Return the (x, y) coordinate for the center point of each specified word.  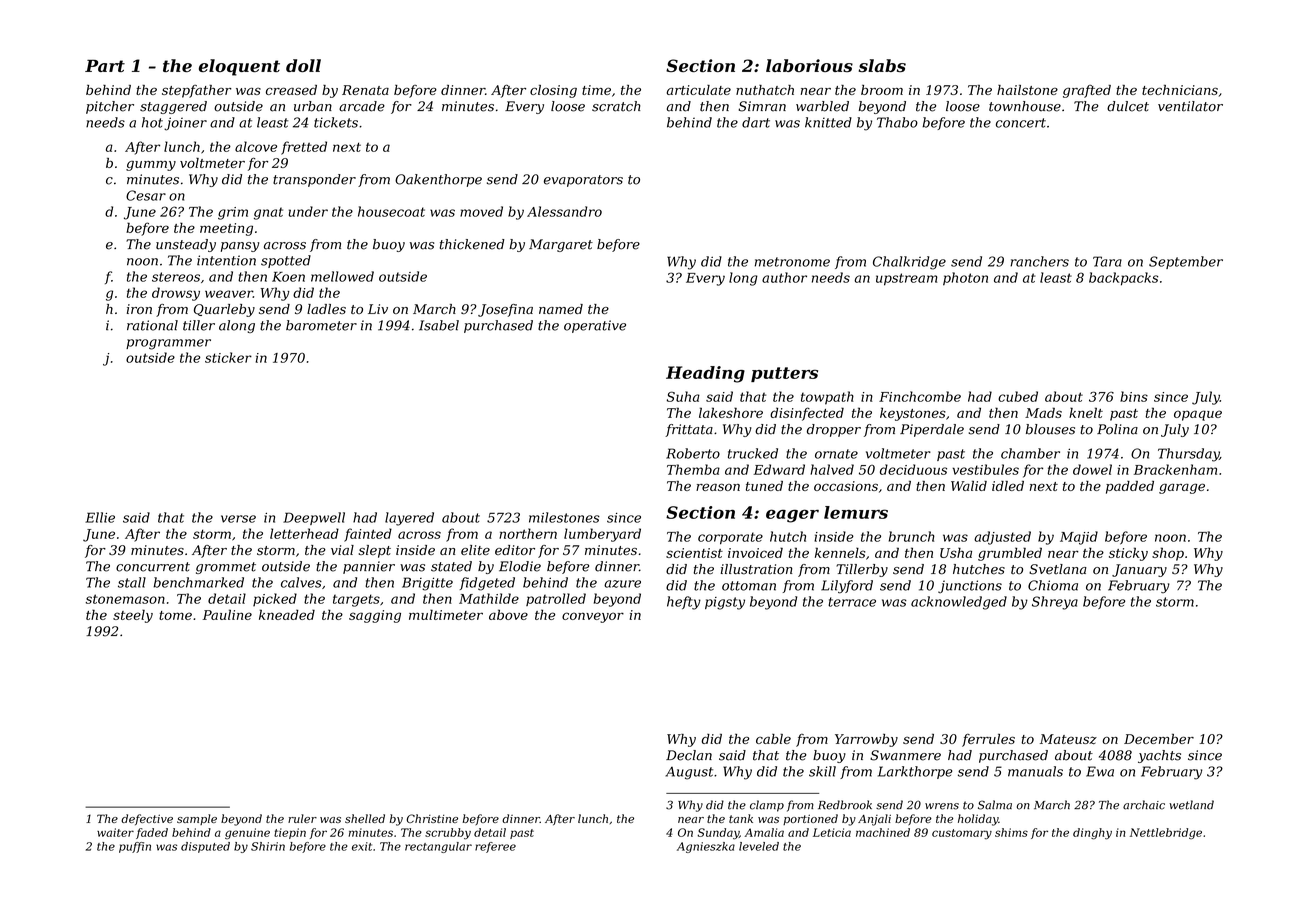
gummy (151, 166)
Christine (432, 818)
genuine (247, 833)
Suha (683, 396)
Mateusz (1068, 739)
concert (1021, 123)
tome (175, 615)
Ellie (100, 517)
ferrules (988, 740)
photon (965, 279)
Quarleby (224, 310)
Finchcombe (920, 396)
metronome (792, 262)
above (508, 614)
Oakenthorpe (438, 180)
